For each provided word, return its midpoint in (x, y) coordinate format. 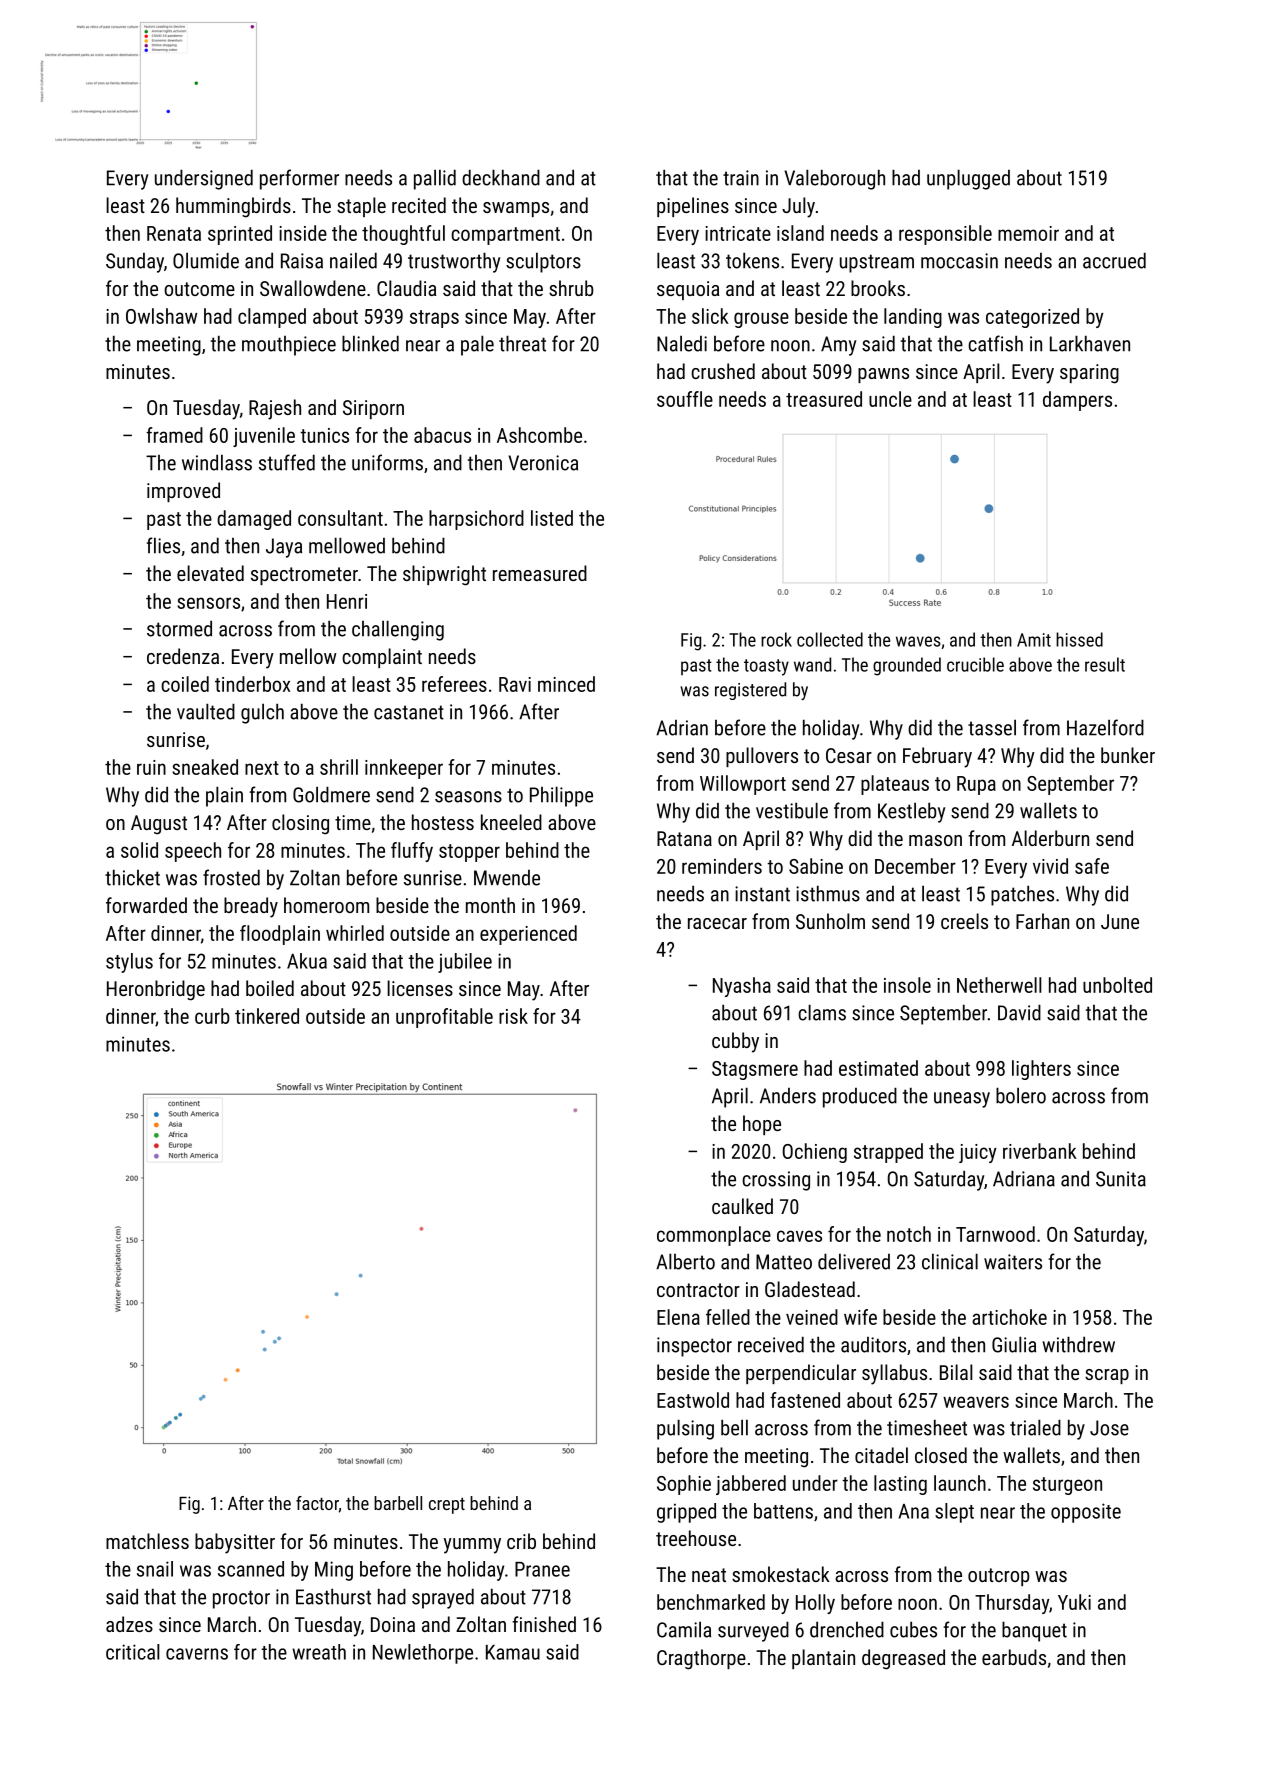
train (741, 178)
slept (954, 1513)
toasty (766, 667)
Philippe (561, 796)
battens (783, 1511)
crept (447, 1506)
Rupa (976, 785)
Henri (347, 601)
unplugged (968, 179)
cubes (913, 1629)
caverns (197, 1654)
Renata (174, 233)
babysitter (235, 1543)
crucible (975, 664)
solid (139, 850)
